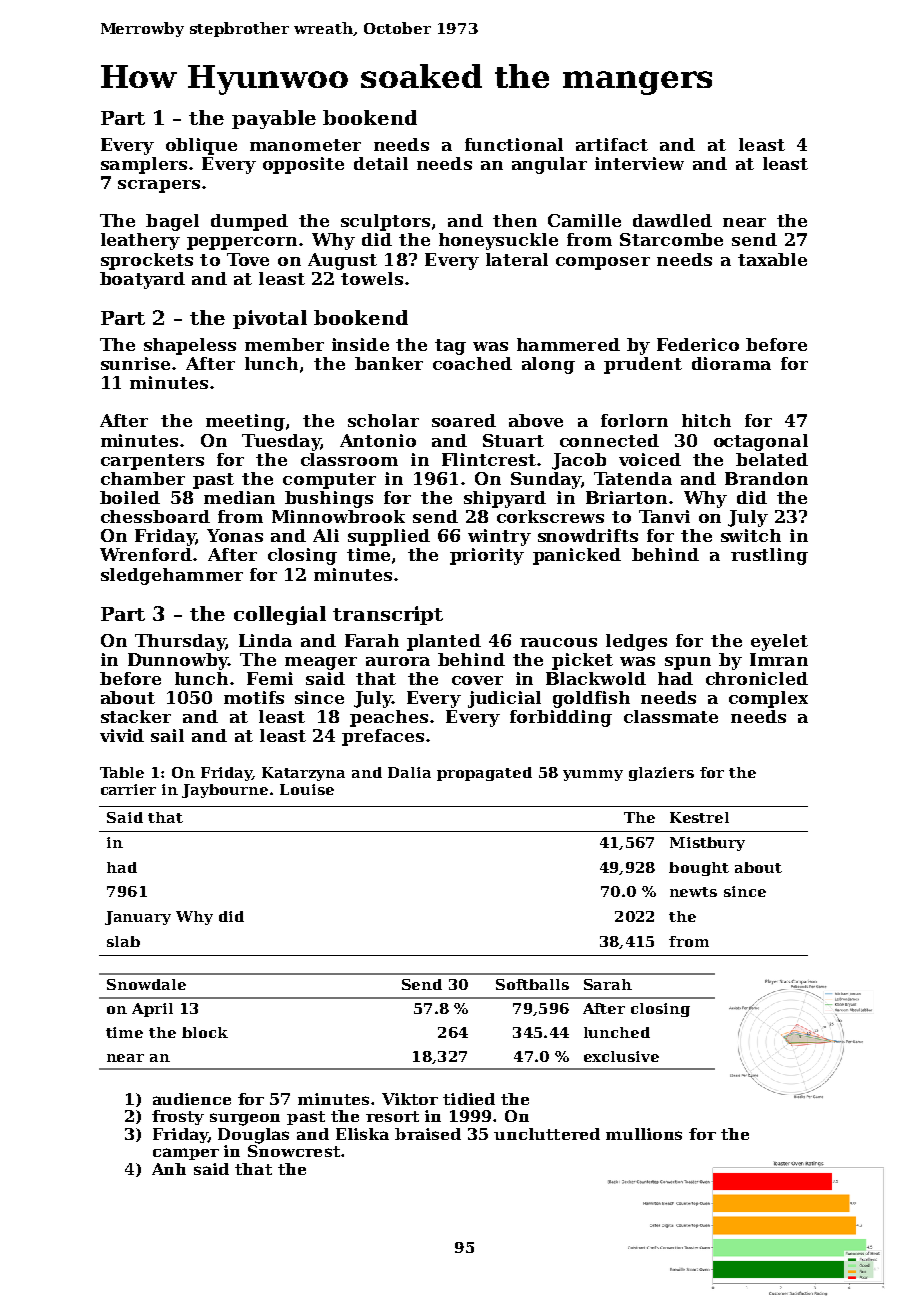  What do you see at coordinates (178, 661) in the document?
I see `Dunnowby` at bounding box center [178, 661].
